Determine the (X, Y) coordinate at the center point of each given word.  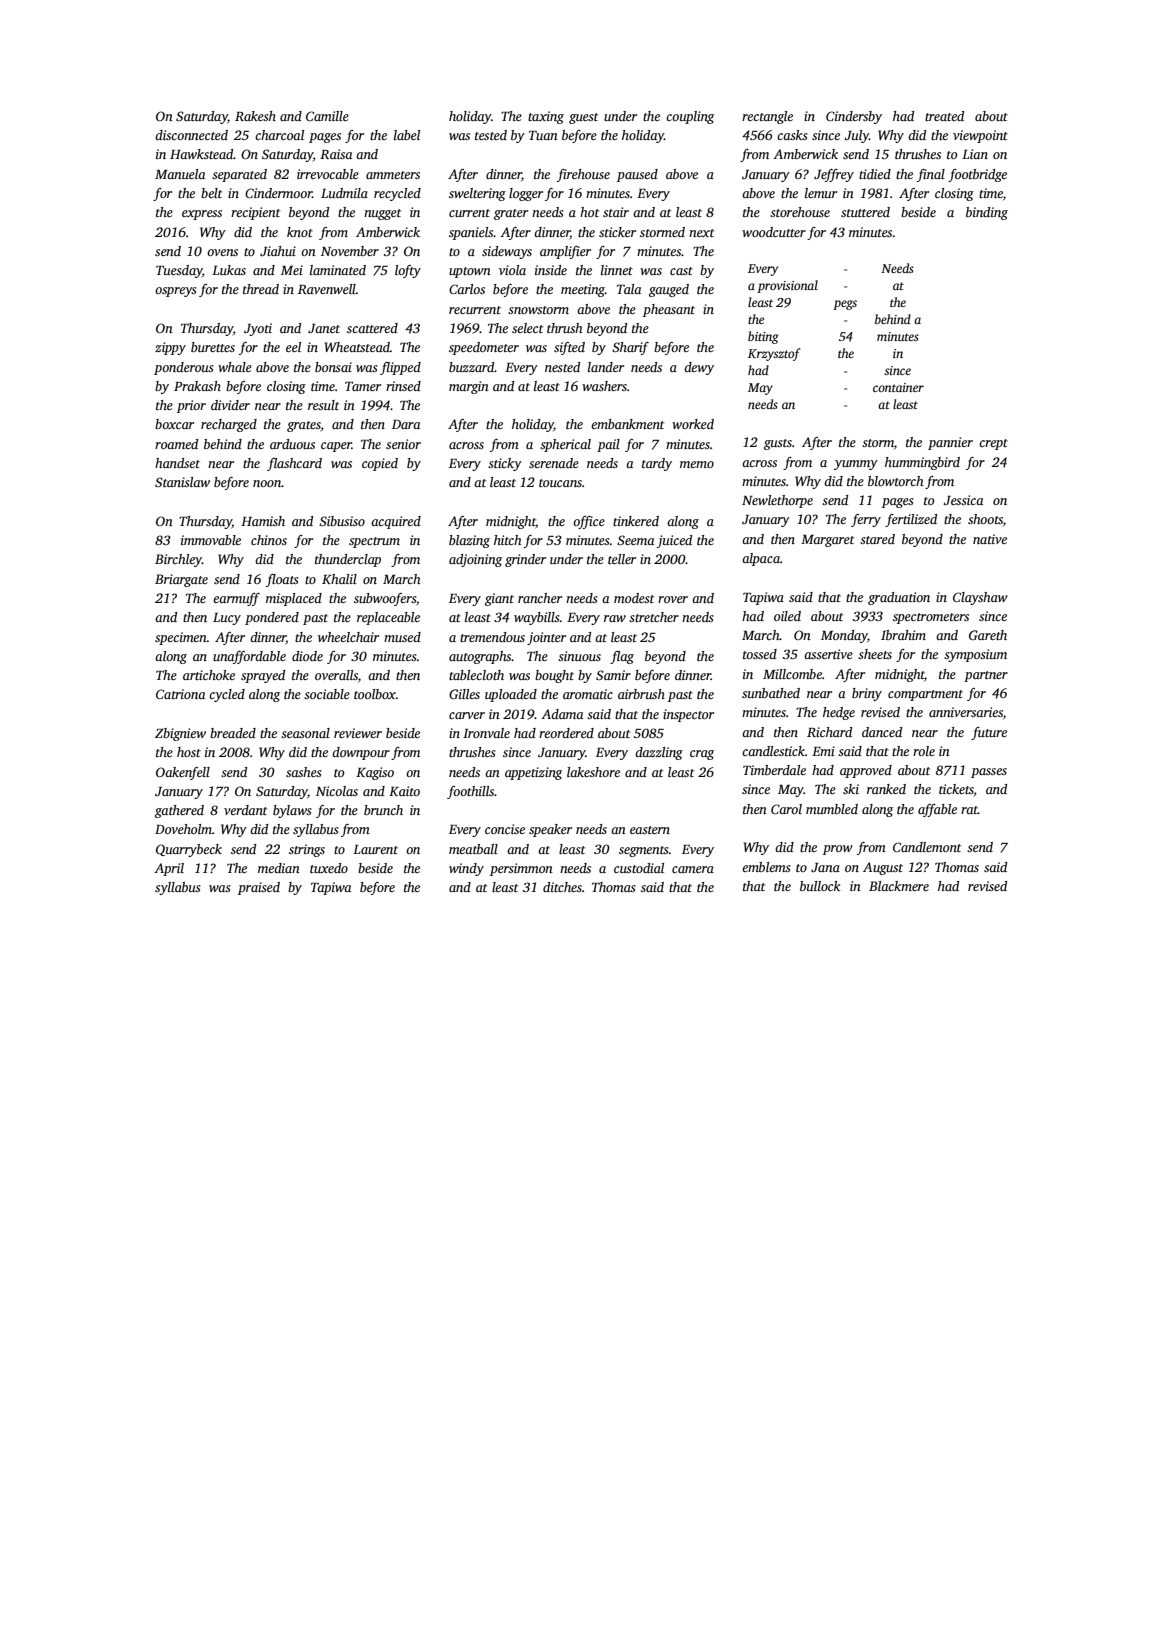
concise (505, 829)
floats (282, 580)
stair (616, 212)
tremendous (492, 637)
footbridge (977, 175)
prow (838, 850)
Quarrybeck (189, 850)
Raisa (336, 154)
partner (986, 676)
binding (987, 213)
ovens (222, 252)
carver (467, 715)
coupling (690, 117)
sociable (327, 694)
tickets (956, 790)
